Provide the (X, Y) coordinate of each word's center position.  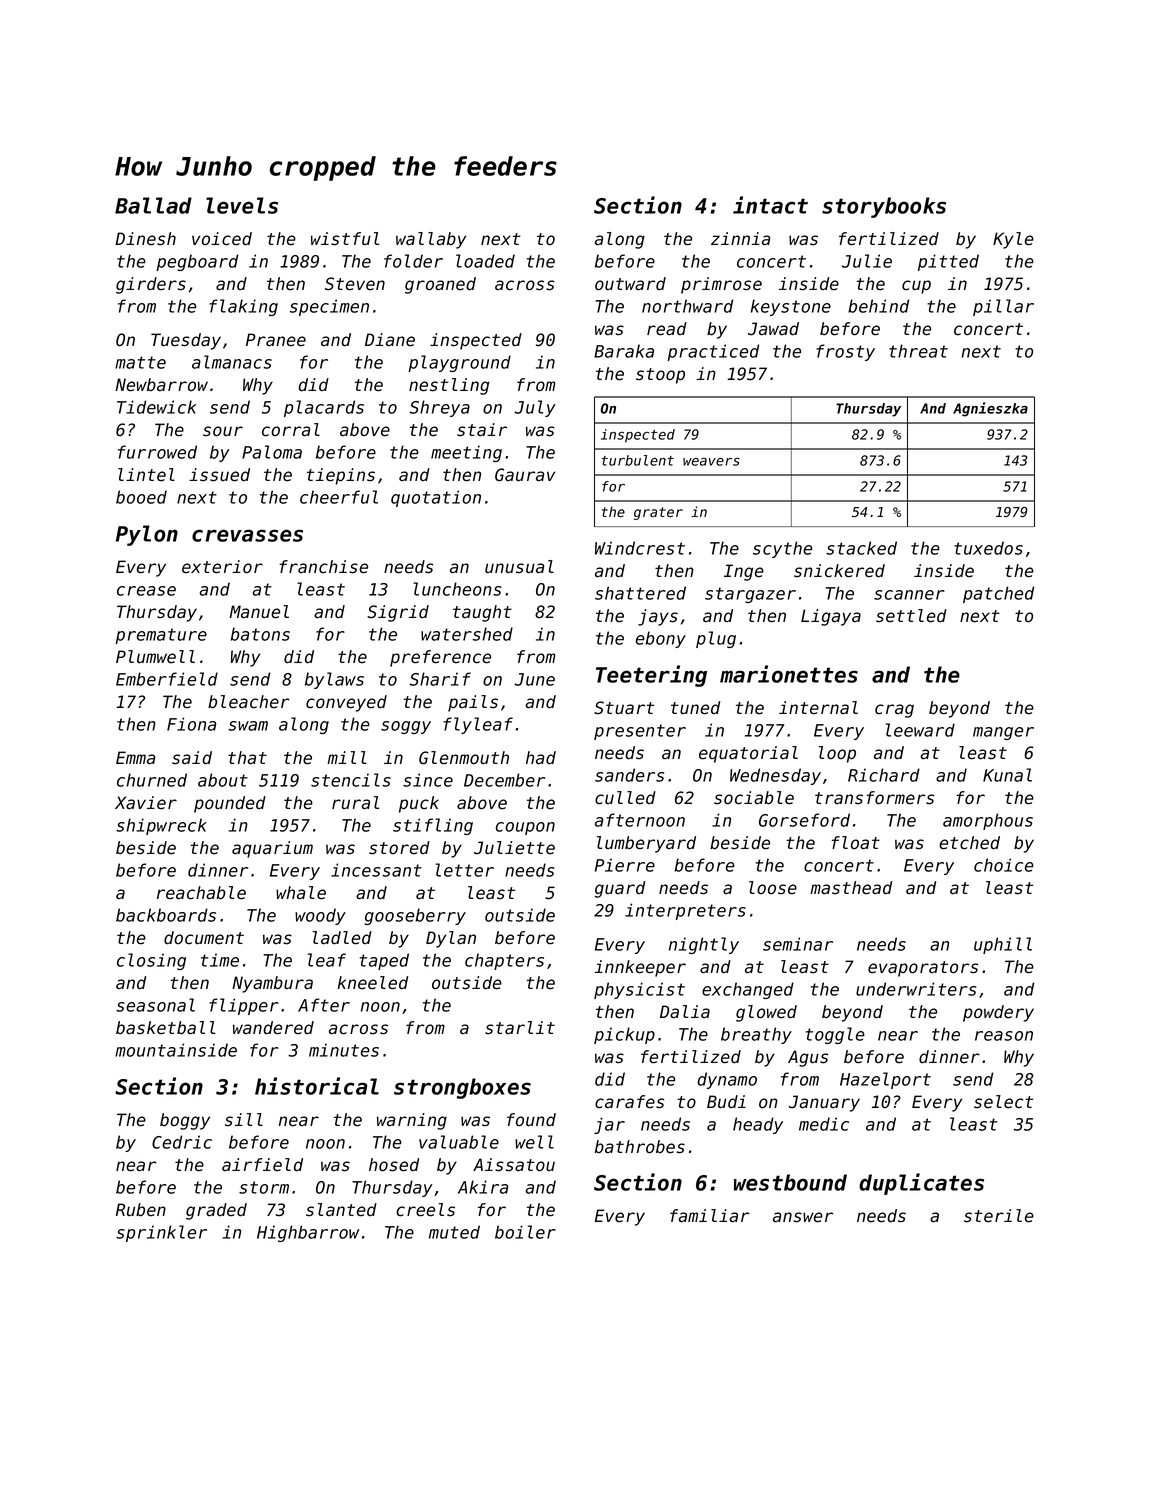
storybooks (884, 207)
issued (219, 475)
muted (454, 1232)
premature (161, 636)
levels (242, 205)
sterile (999, 1216)
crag (894, 711)
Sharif (440, 679)
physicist (639, 990)
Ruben (141, 1210)
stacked (861, 548)
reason (1004, 1036)
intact (770, 205)
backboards (166, 915)
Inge (744, 572)
